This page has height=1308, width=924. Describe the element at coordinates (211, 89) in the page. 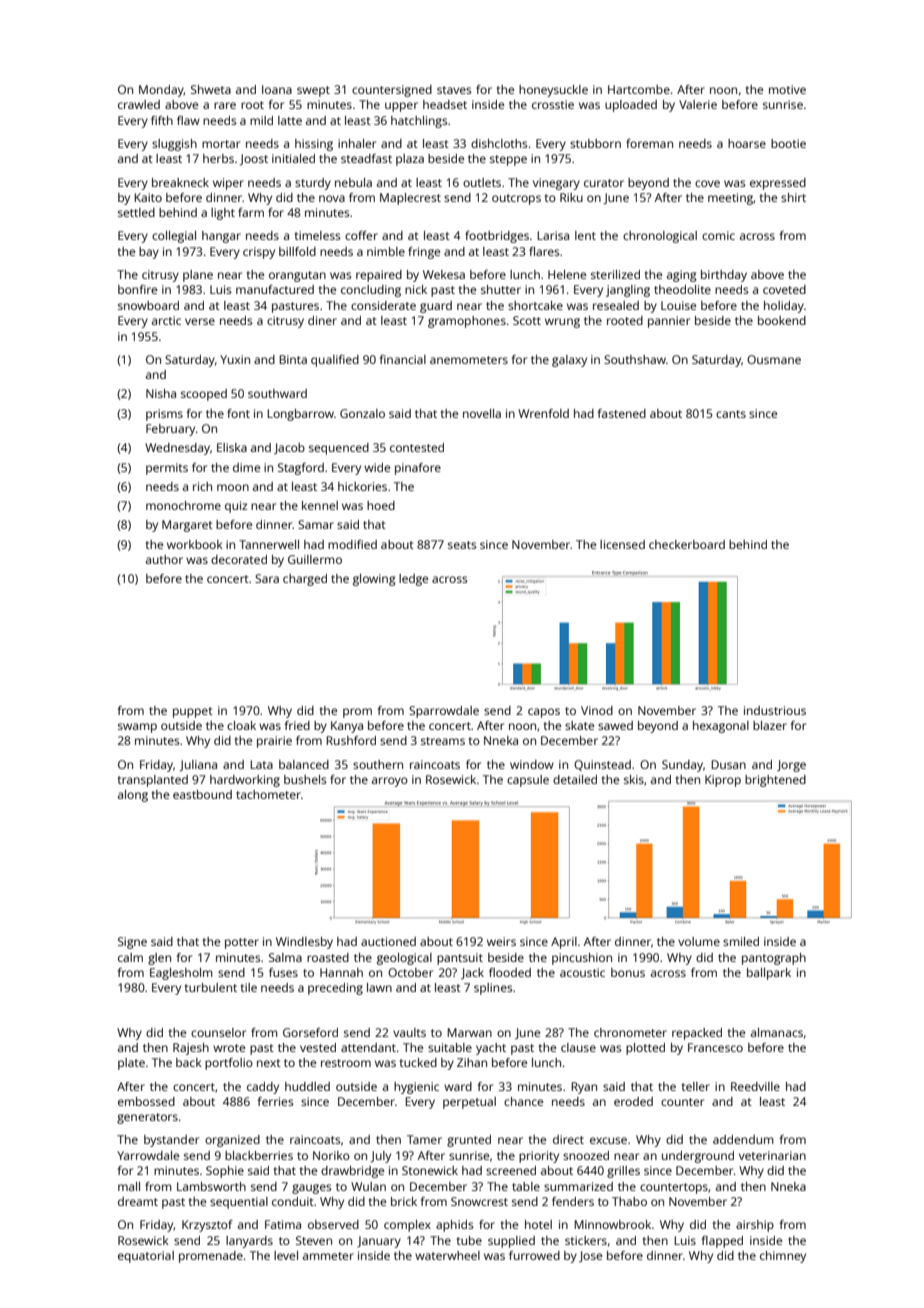

I see `Shweta` at that location.
